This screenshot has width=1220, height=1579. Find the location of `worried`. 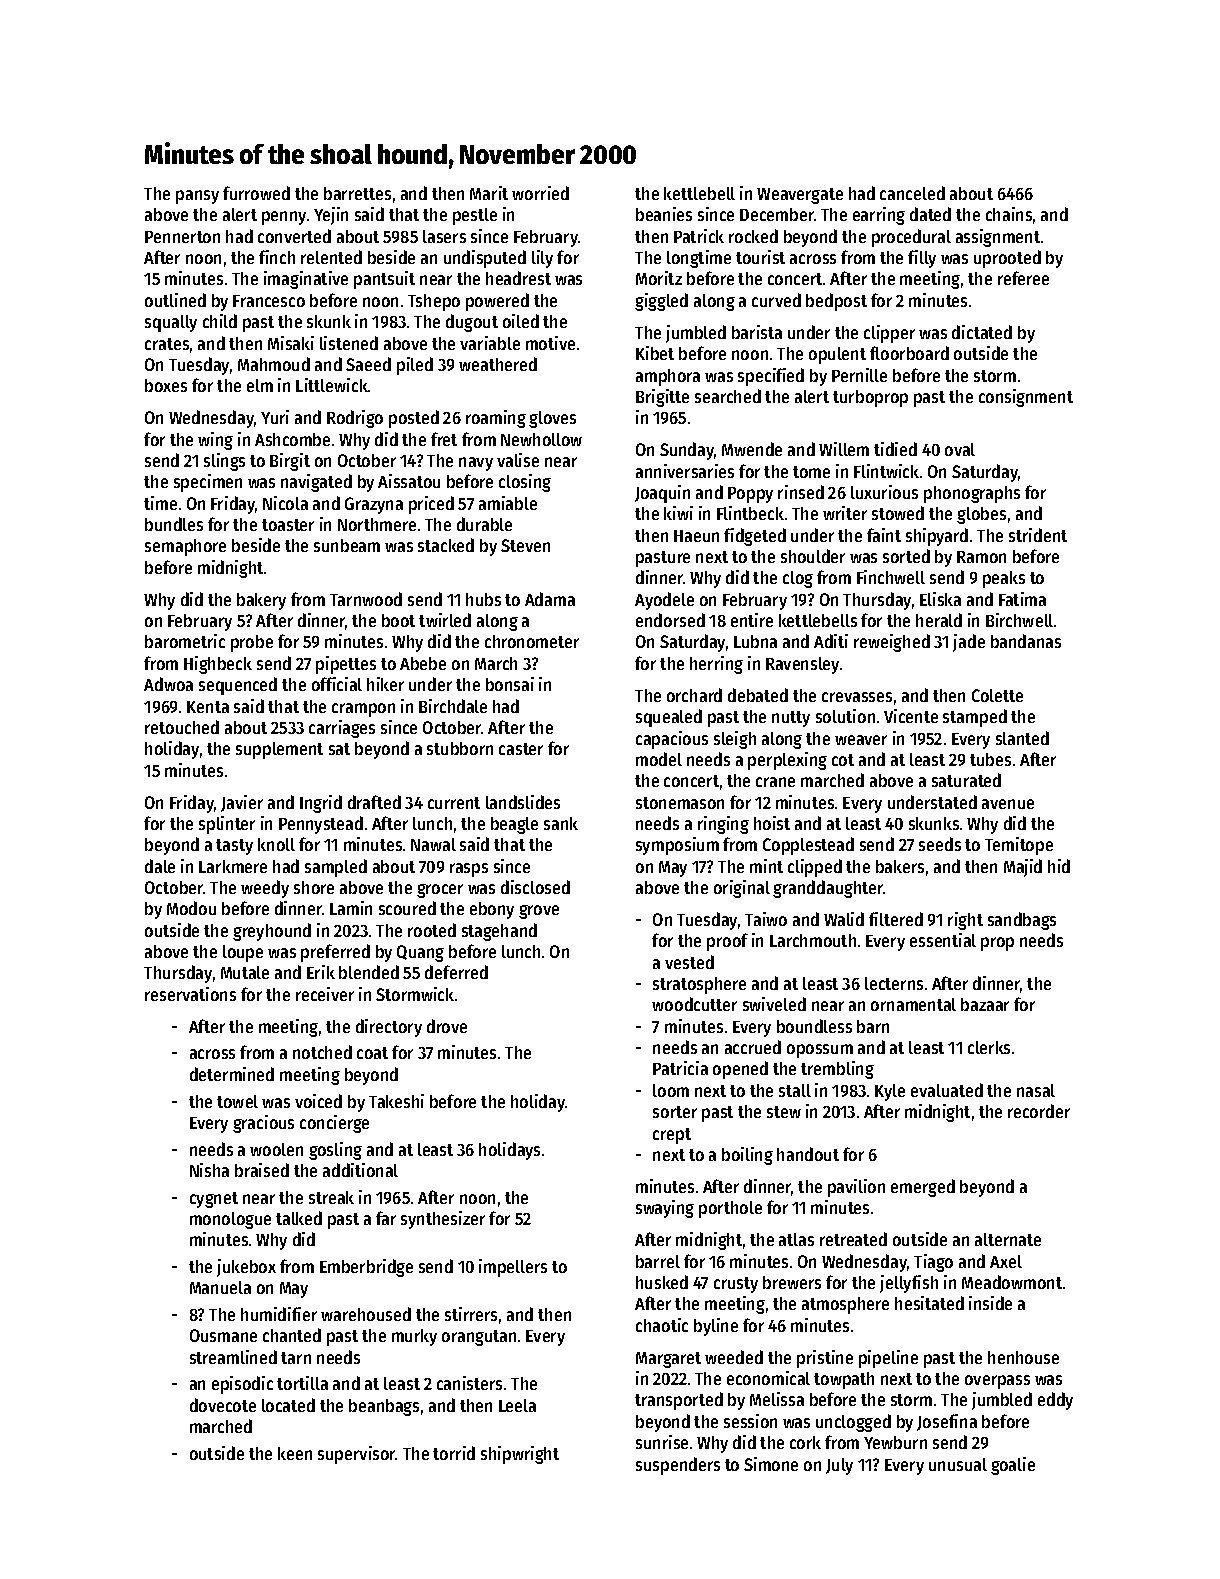

worried is located at coordinates (540, 193).
